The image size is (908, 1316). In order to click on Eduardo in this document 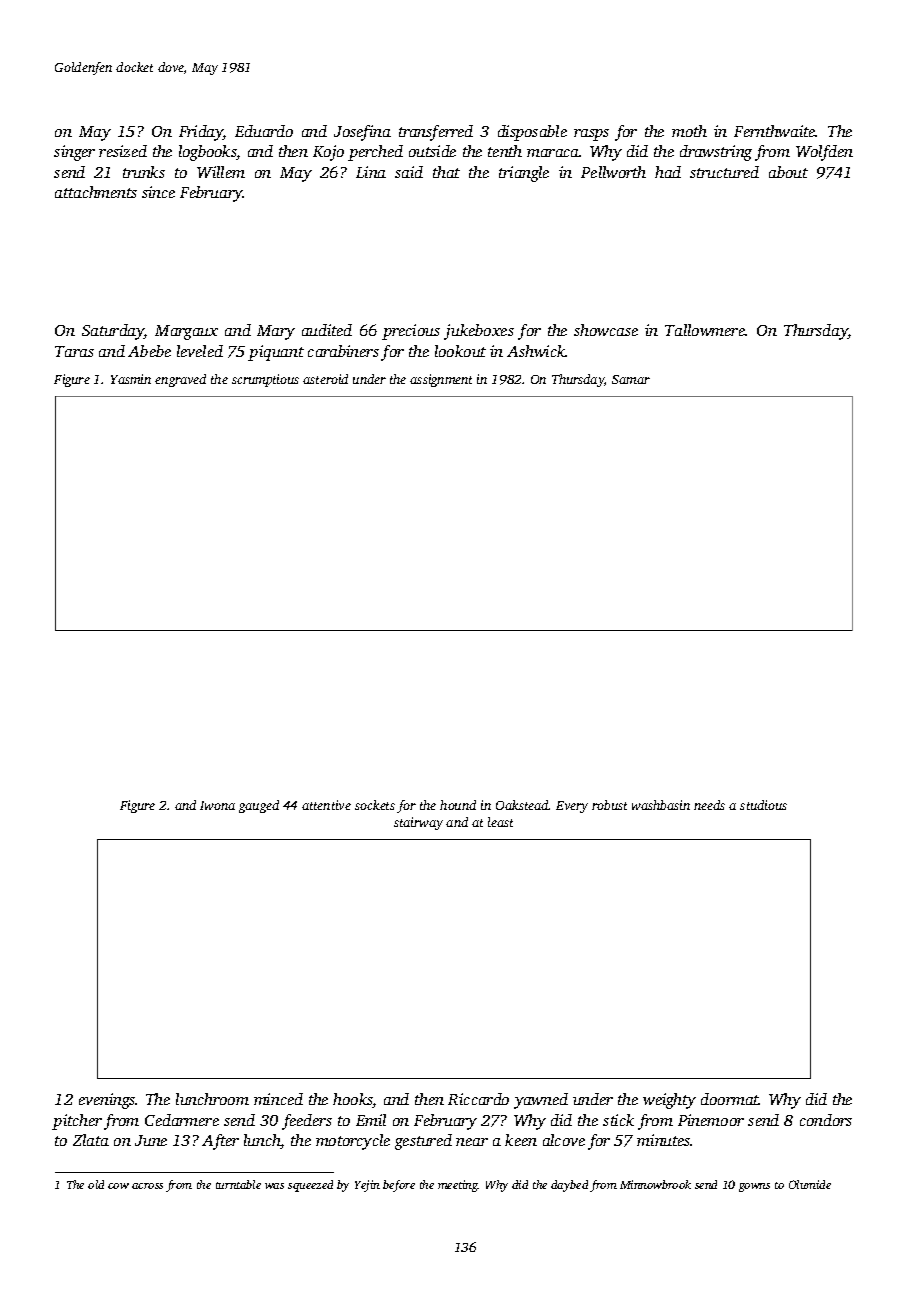, I will do `click(264, 131)`.
